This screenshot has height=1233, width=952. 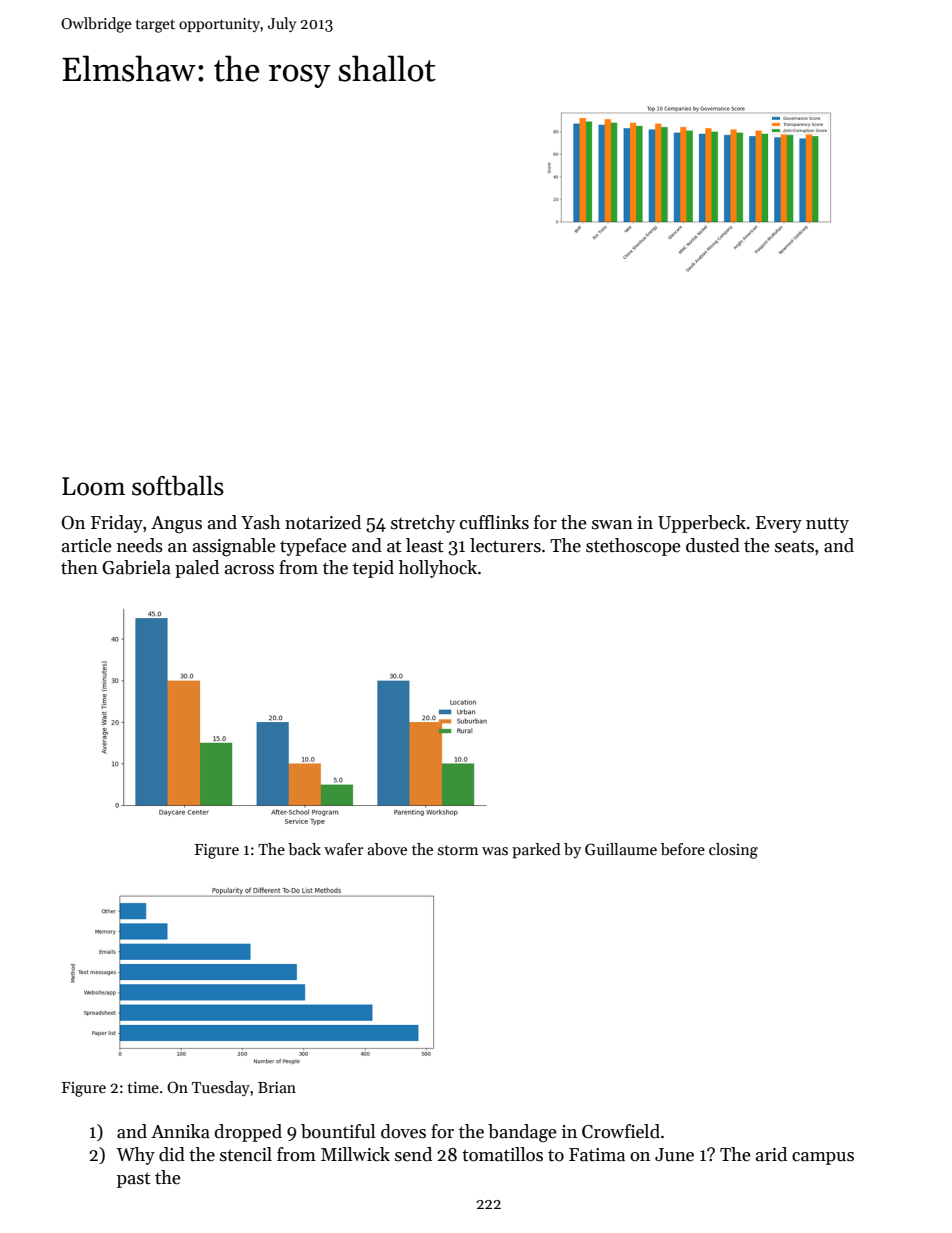 What do you see at coordinates (387, 849) in the screenshot?
I see `above` at bounding box center [387, 849].
